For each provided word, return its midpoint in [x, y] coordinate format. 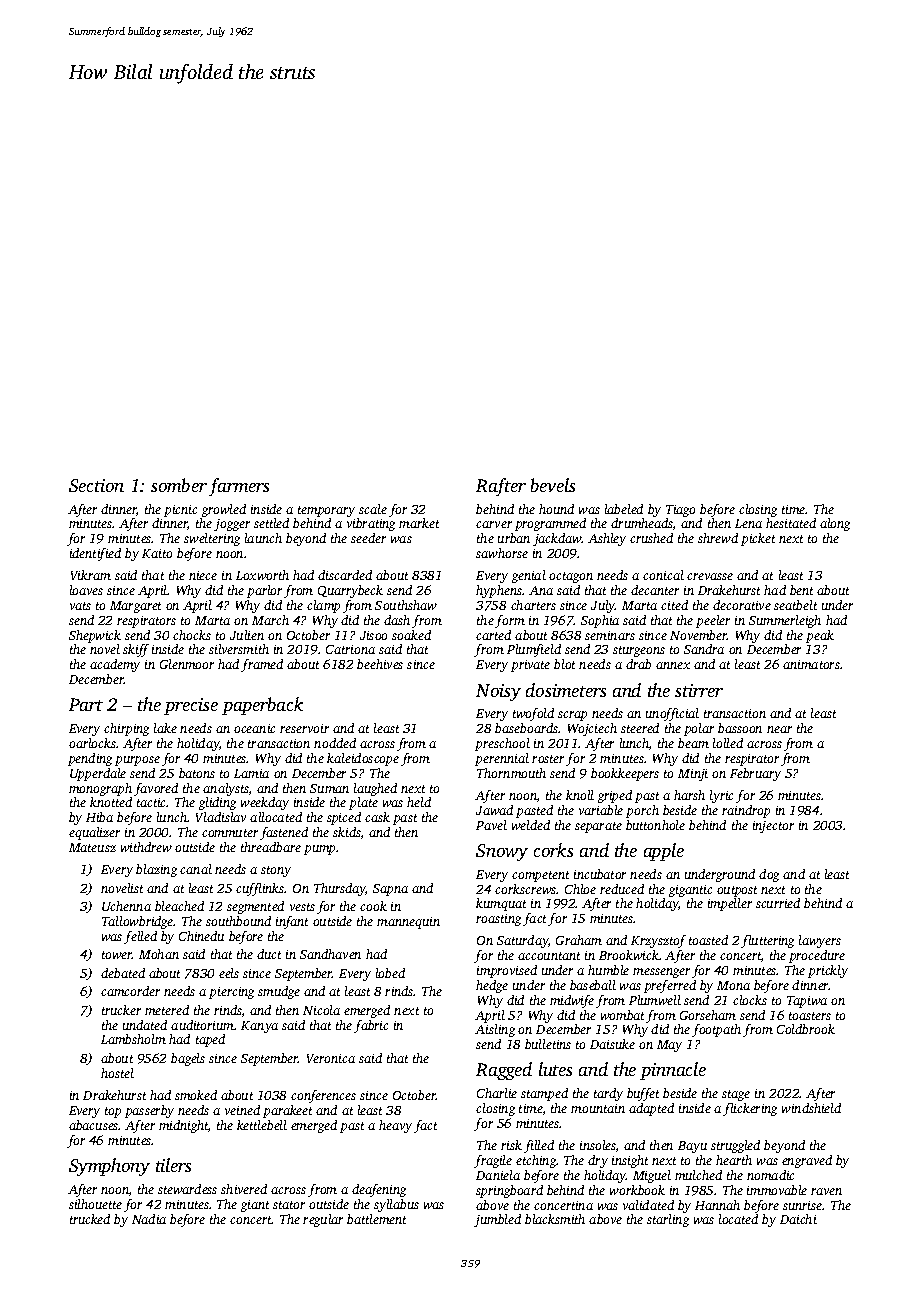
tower [117, 955]
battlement [376, 1219]
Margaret [135, 607]
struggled [735, 1146]
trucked [90, 1219]
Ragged [504, 1071]
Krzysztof [658, 941]
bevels [553, 485]
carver [494, 524]
